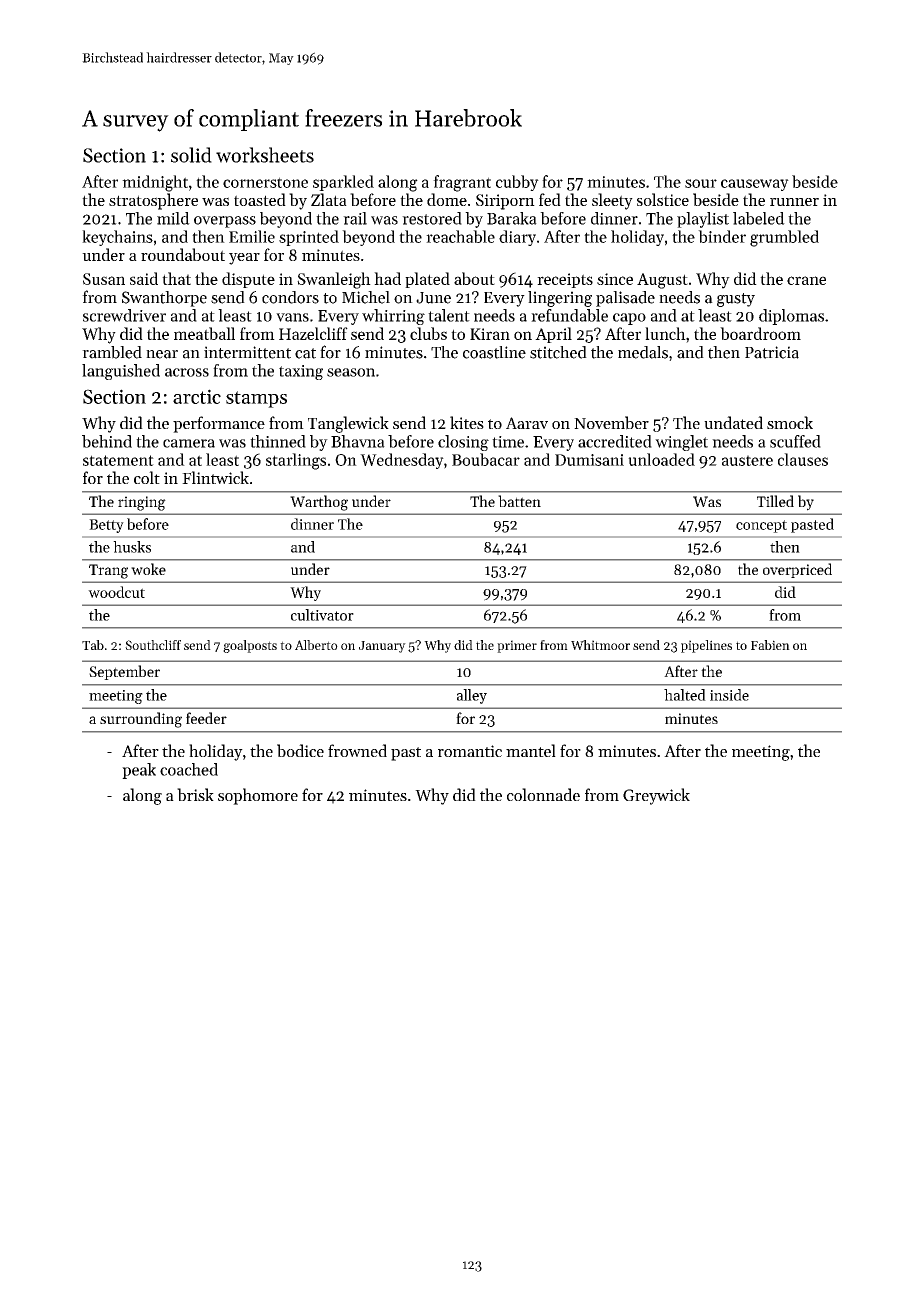 Image resolution: width=924 pixels, height=1314 pixels. I want to click on undated, so click(733, 422).
